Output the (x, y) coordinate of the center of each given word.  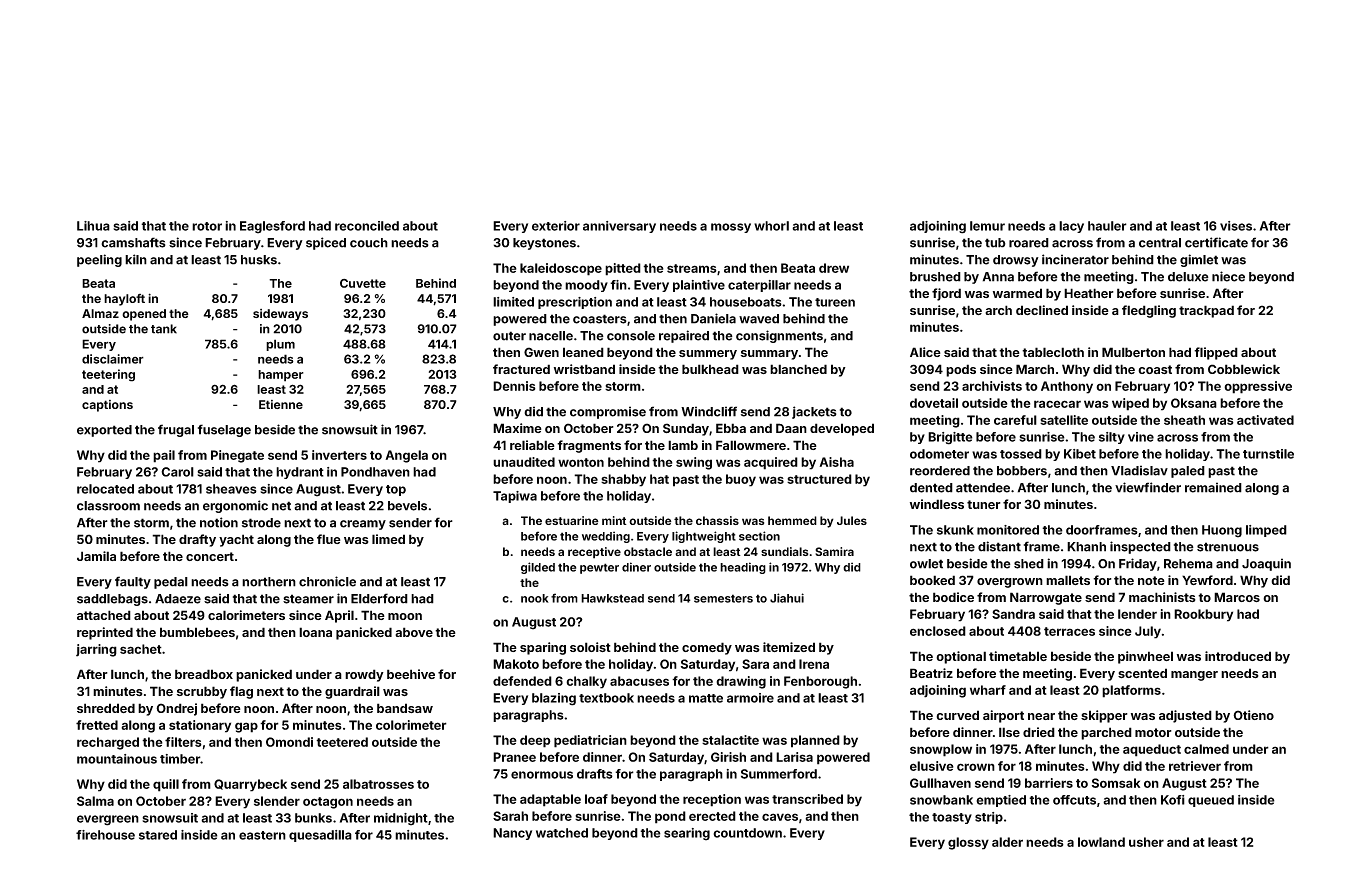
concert (210, 556)
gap (246, 727)
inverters (339, 455)
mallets (1068, 580)
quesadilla (320, 836)
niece (1228, 276)
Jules (852, 520)
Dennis (514, 386)
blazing (554, 699)
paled (1188, 472)
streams (692, 268)
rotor (207, 226)
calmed (1206, 749)
